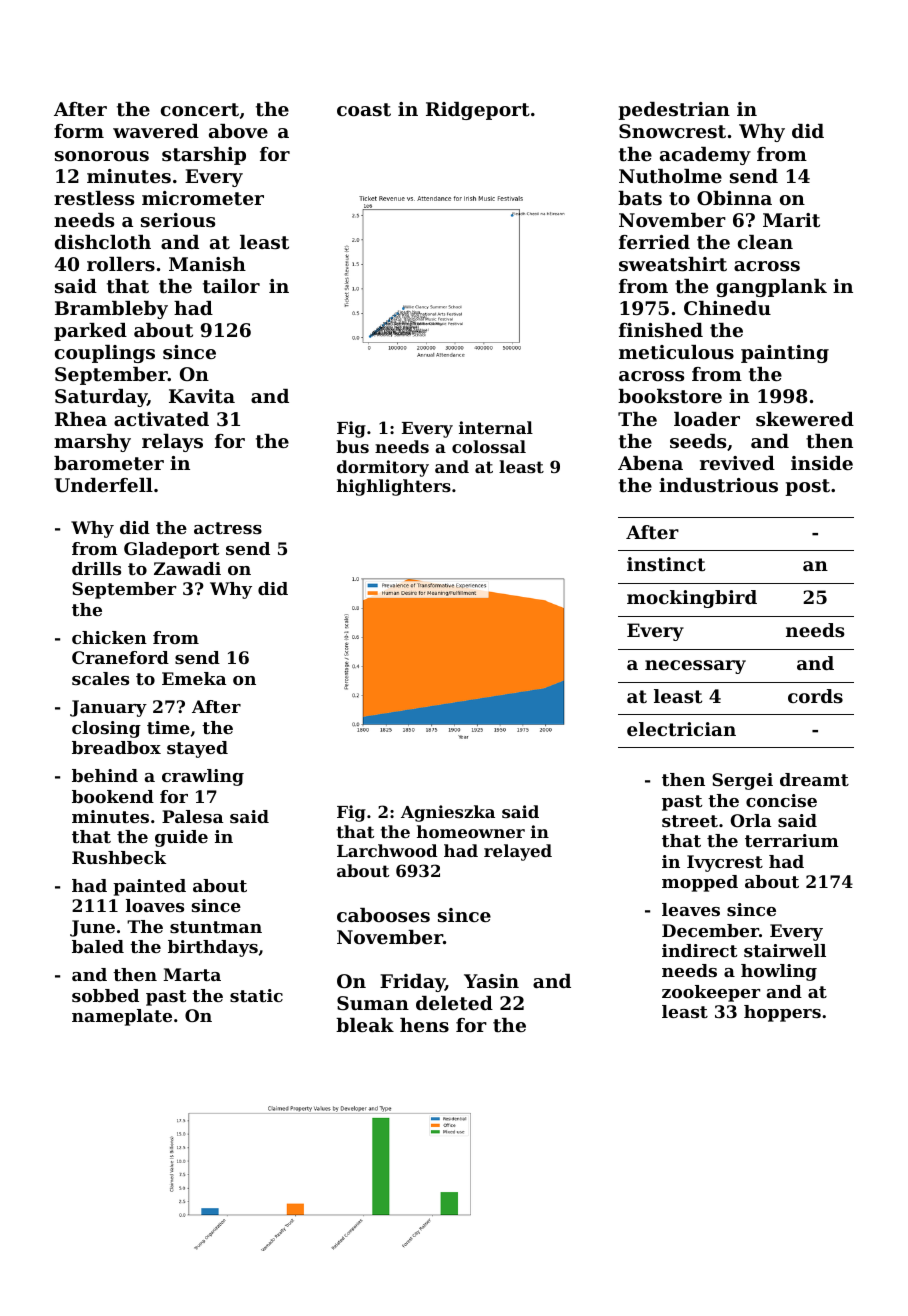 This page has height=1316, width=908. Describe the element at coordinates (705, 156) in the page. I see `academy` at that location.
